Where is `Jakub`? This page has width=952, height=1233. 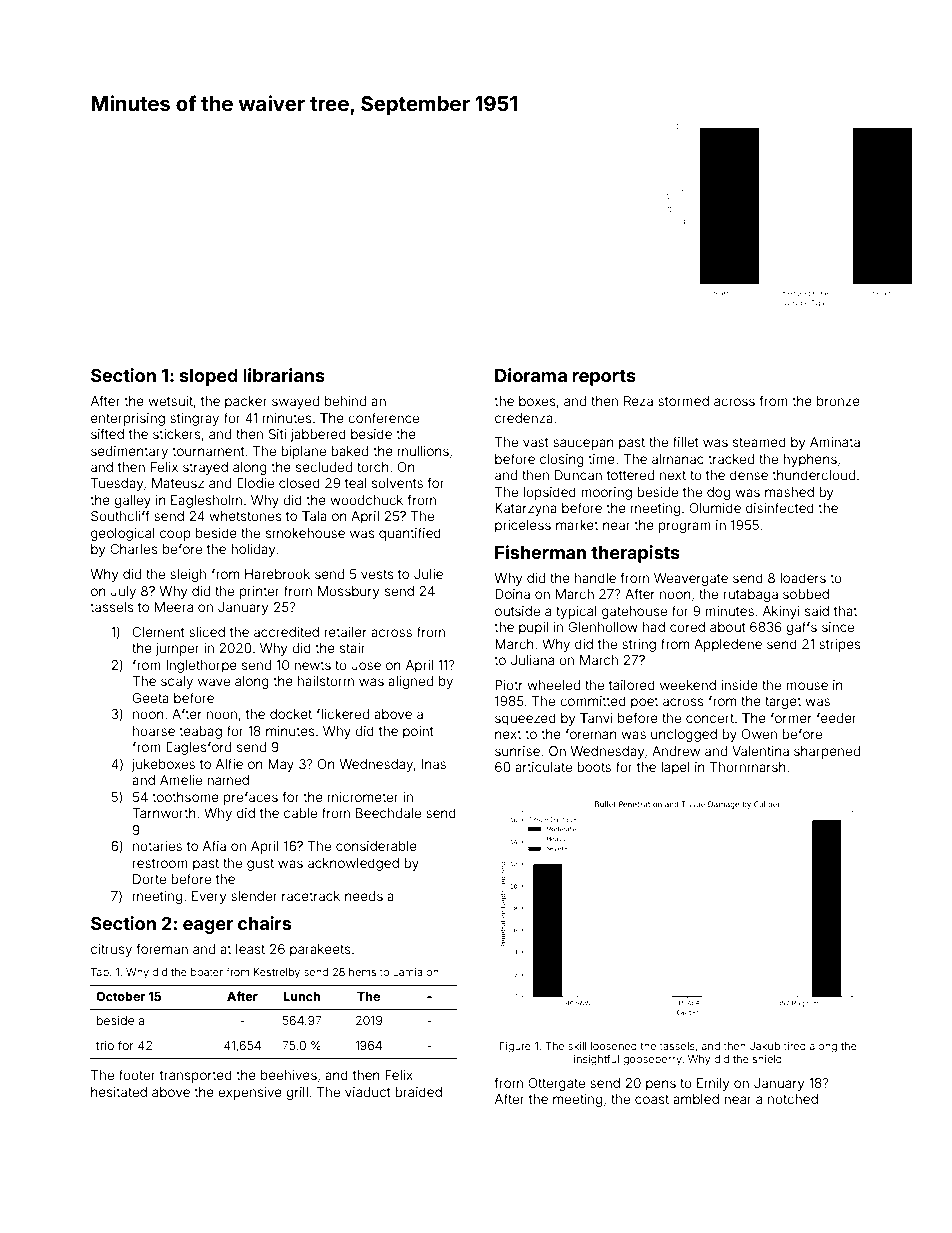 Jakub is located at coordinates (765, 1046).
